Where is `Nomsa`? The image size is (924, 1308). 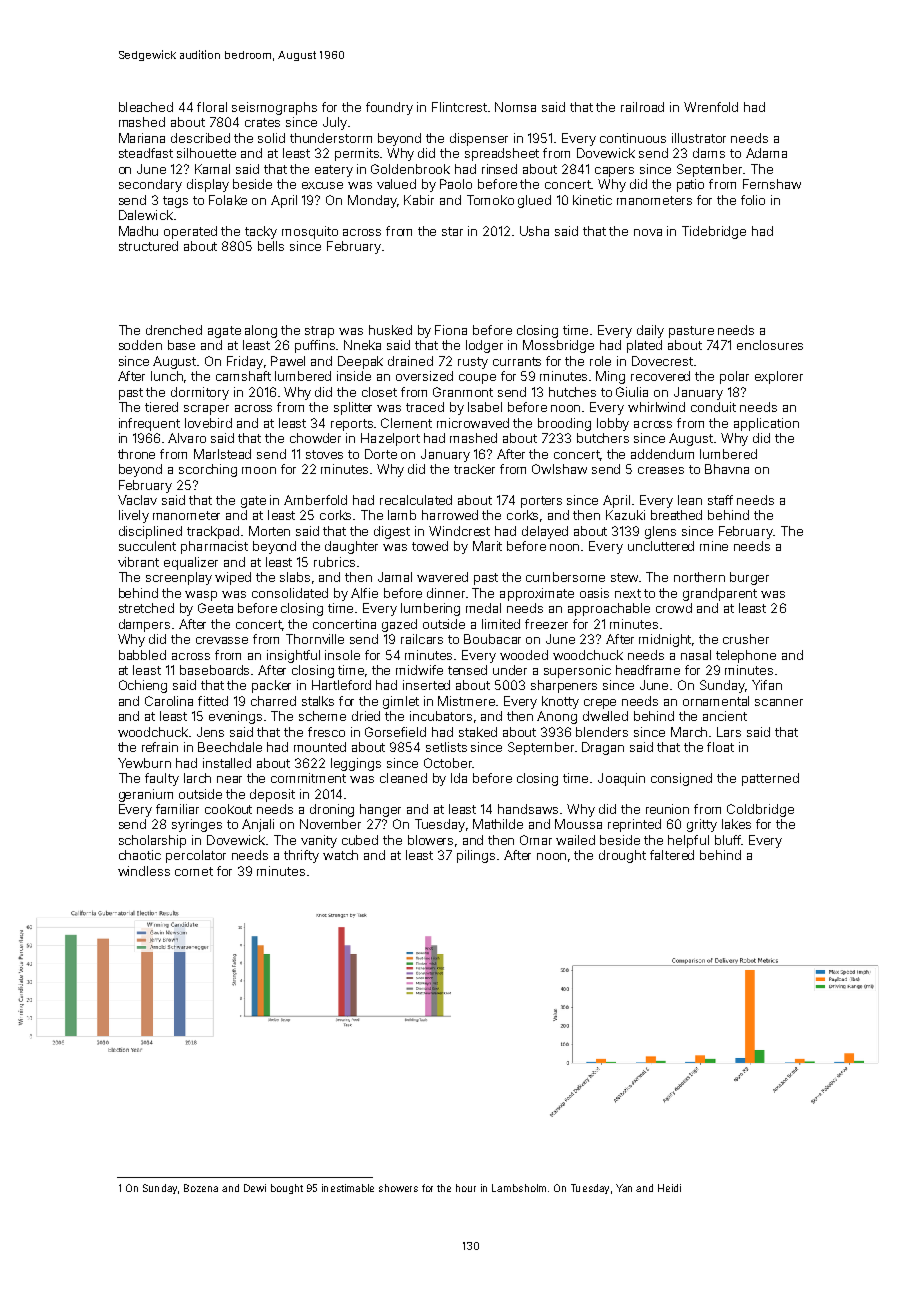 Nomsa is located at coordinates (515, 107).
